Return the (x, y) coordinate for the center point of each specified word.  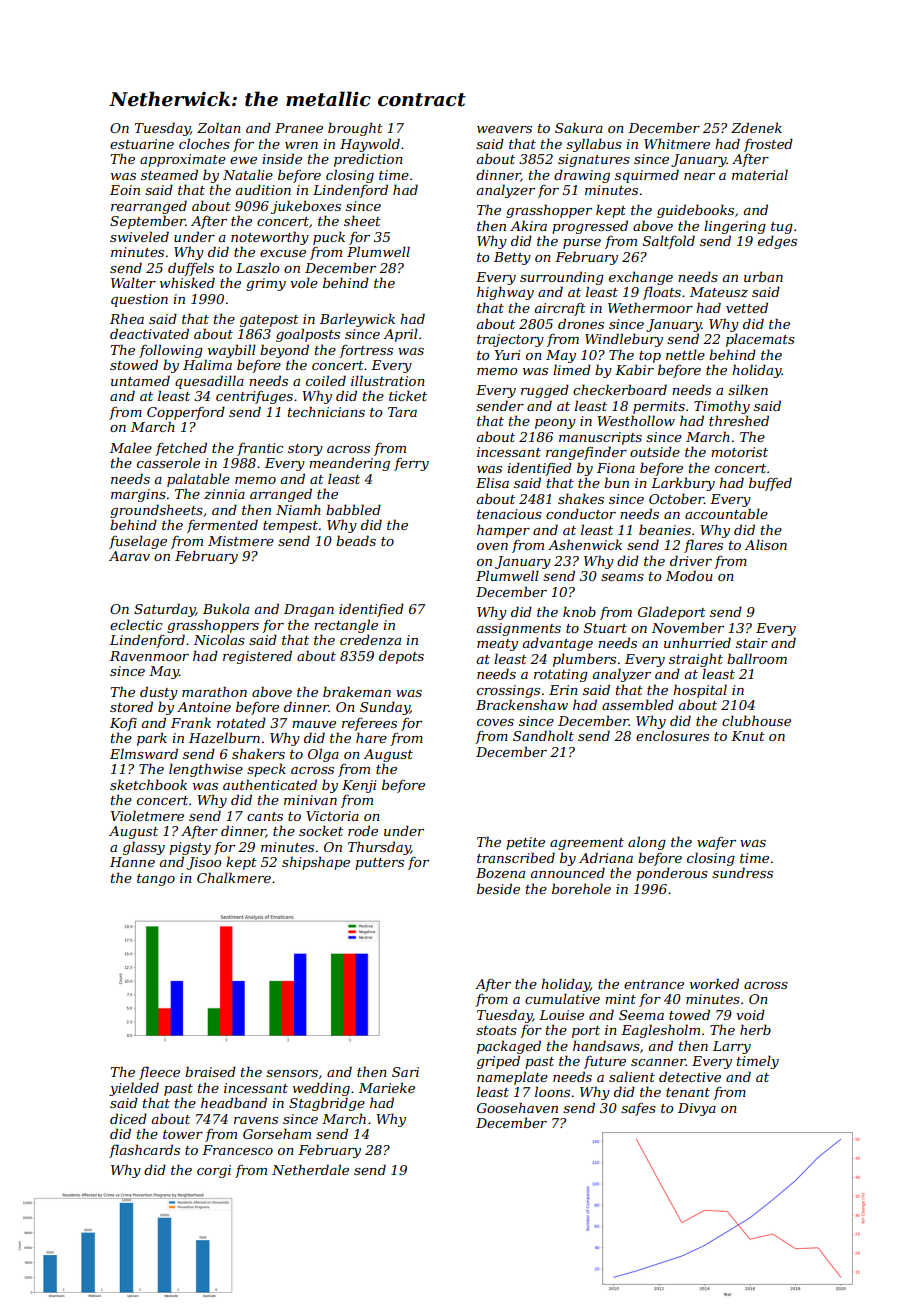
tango (156, 880)
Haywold (370, 145)
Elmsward (144, 753)
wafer (716, 843)
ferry (411, 464)
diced (128, 1118)
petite (525, 843)
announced (568, 872)
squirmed (647, 176)
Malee (131, 447)
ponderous (672, 874)
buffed (770, 484)
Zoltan (219, 127)
